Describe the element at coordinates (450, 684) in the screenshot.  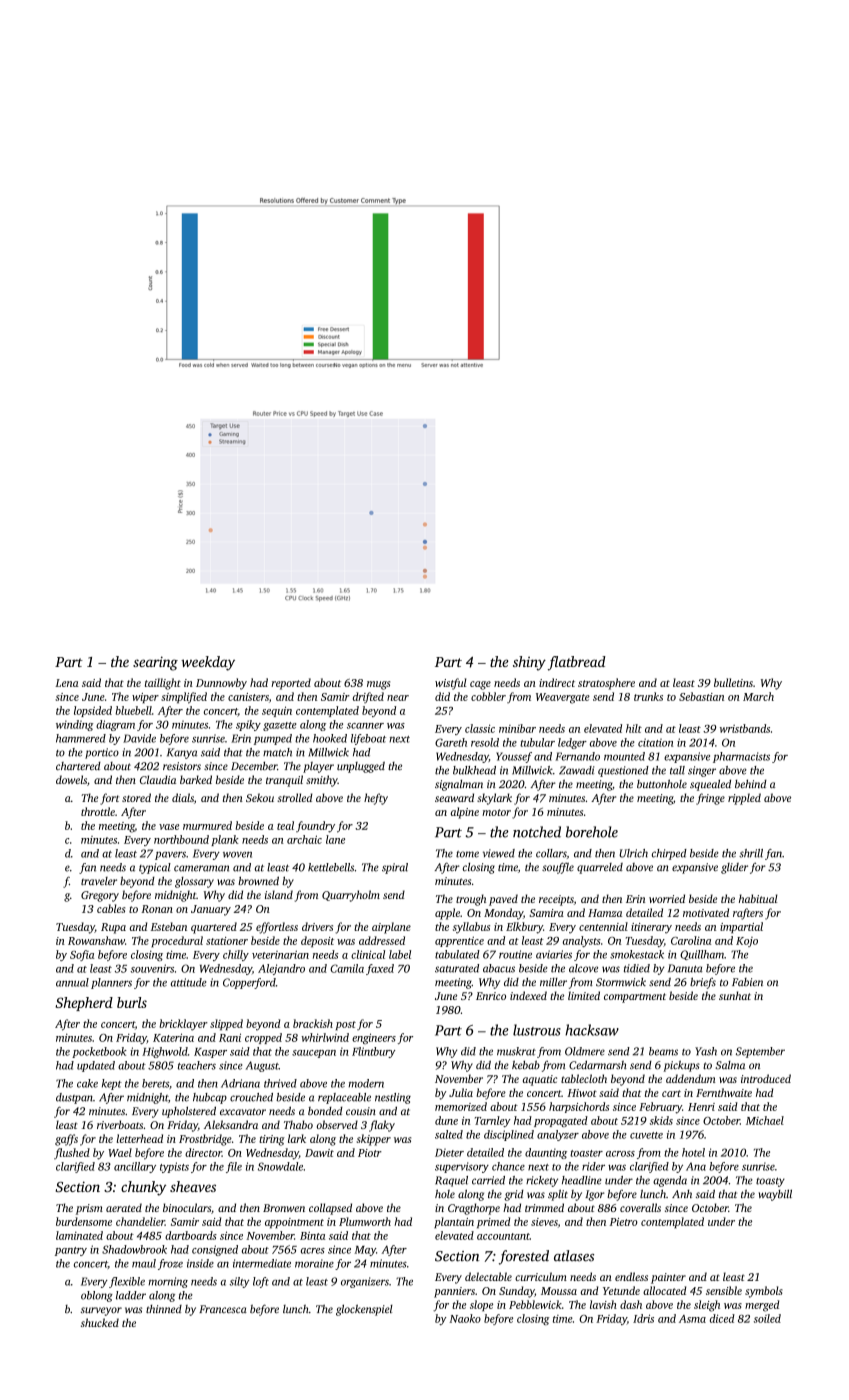
I see `wistful` at that location.
